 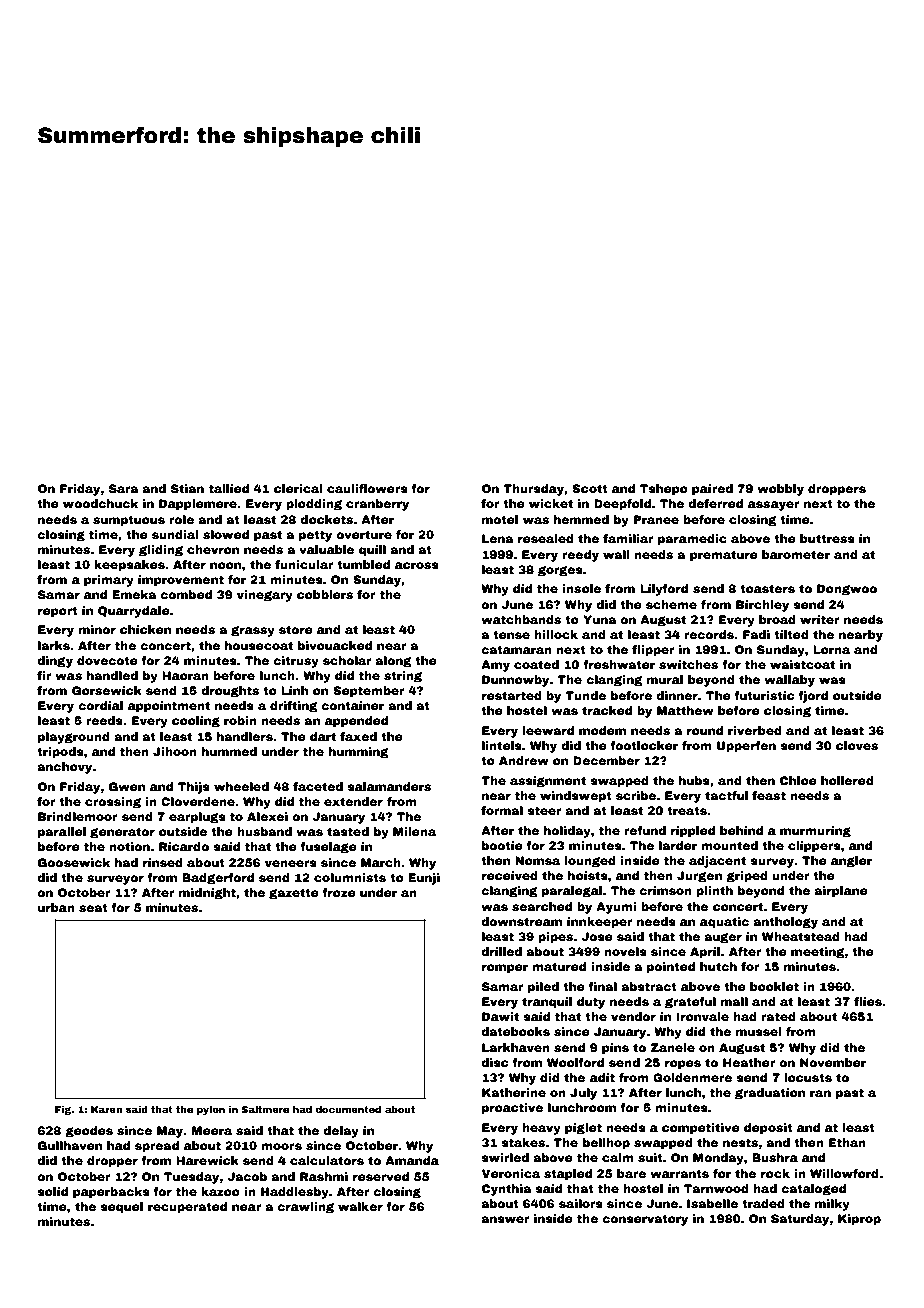 I want to click on woodchuck, so click(x=100, y=503).
